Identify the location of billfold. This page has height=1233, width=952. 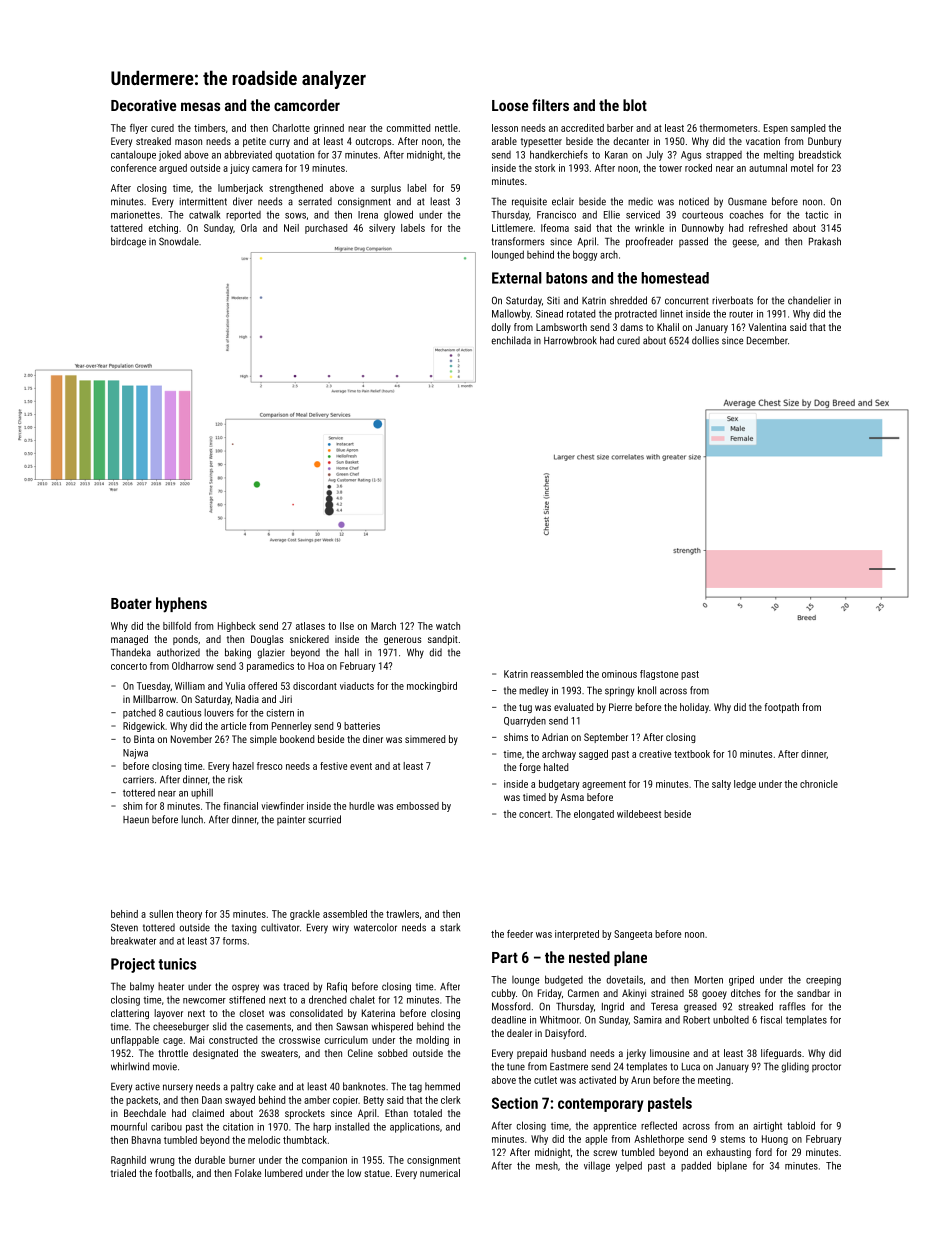
(177, 626).
